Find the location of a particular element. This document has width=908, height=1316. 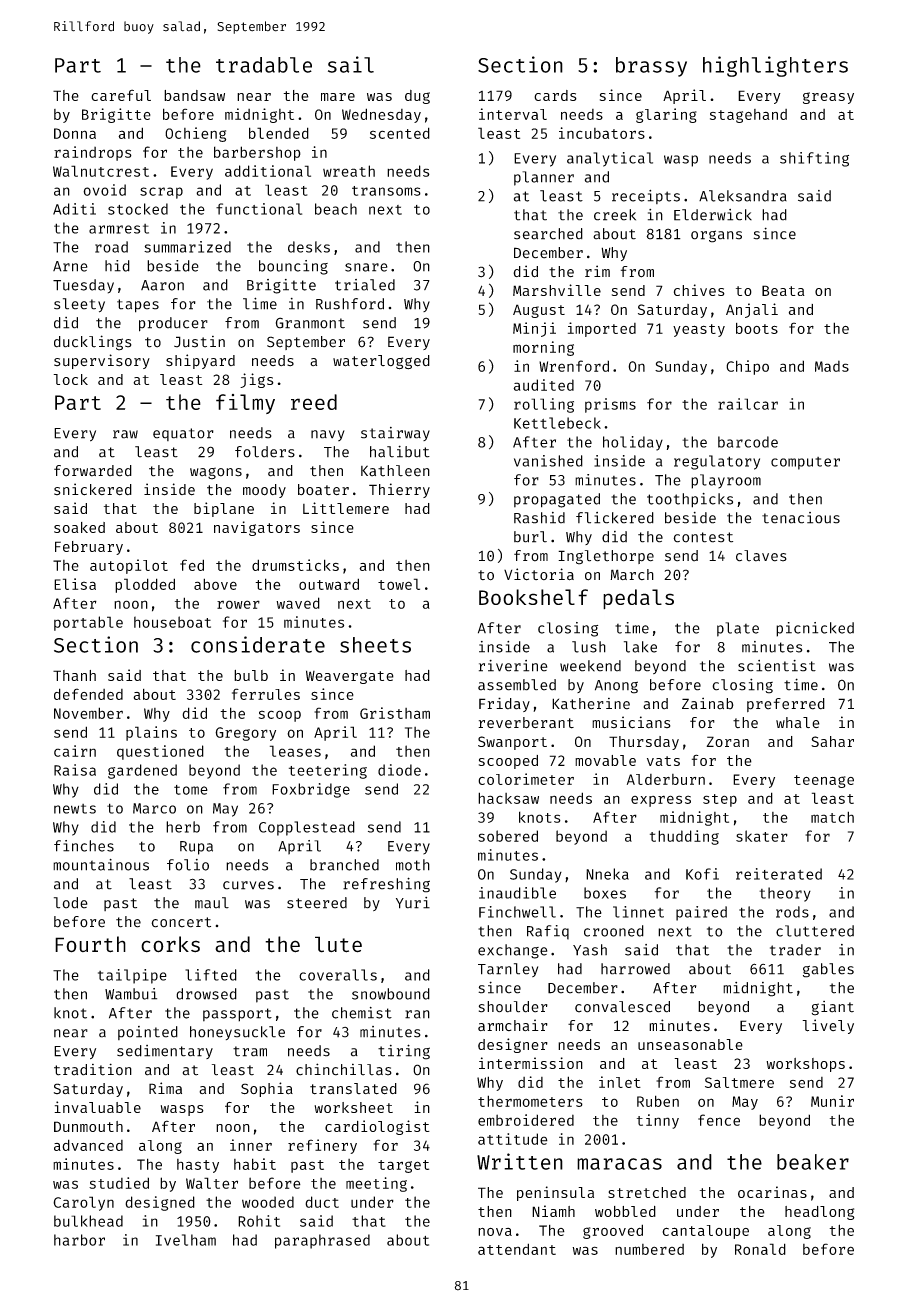

ferrules is located at coordinates (266, 694).
